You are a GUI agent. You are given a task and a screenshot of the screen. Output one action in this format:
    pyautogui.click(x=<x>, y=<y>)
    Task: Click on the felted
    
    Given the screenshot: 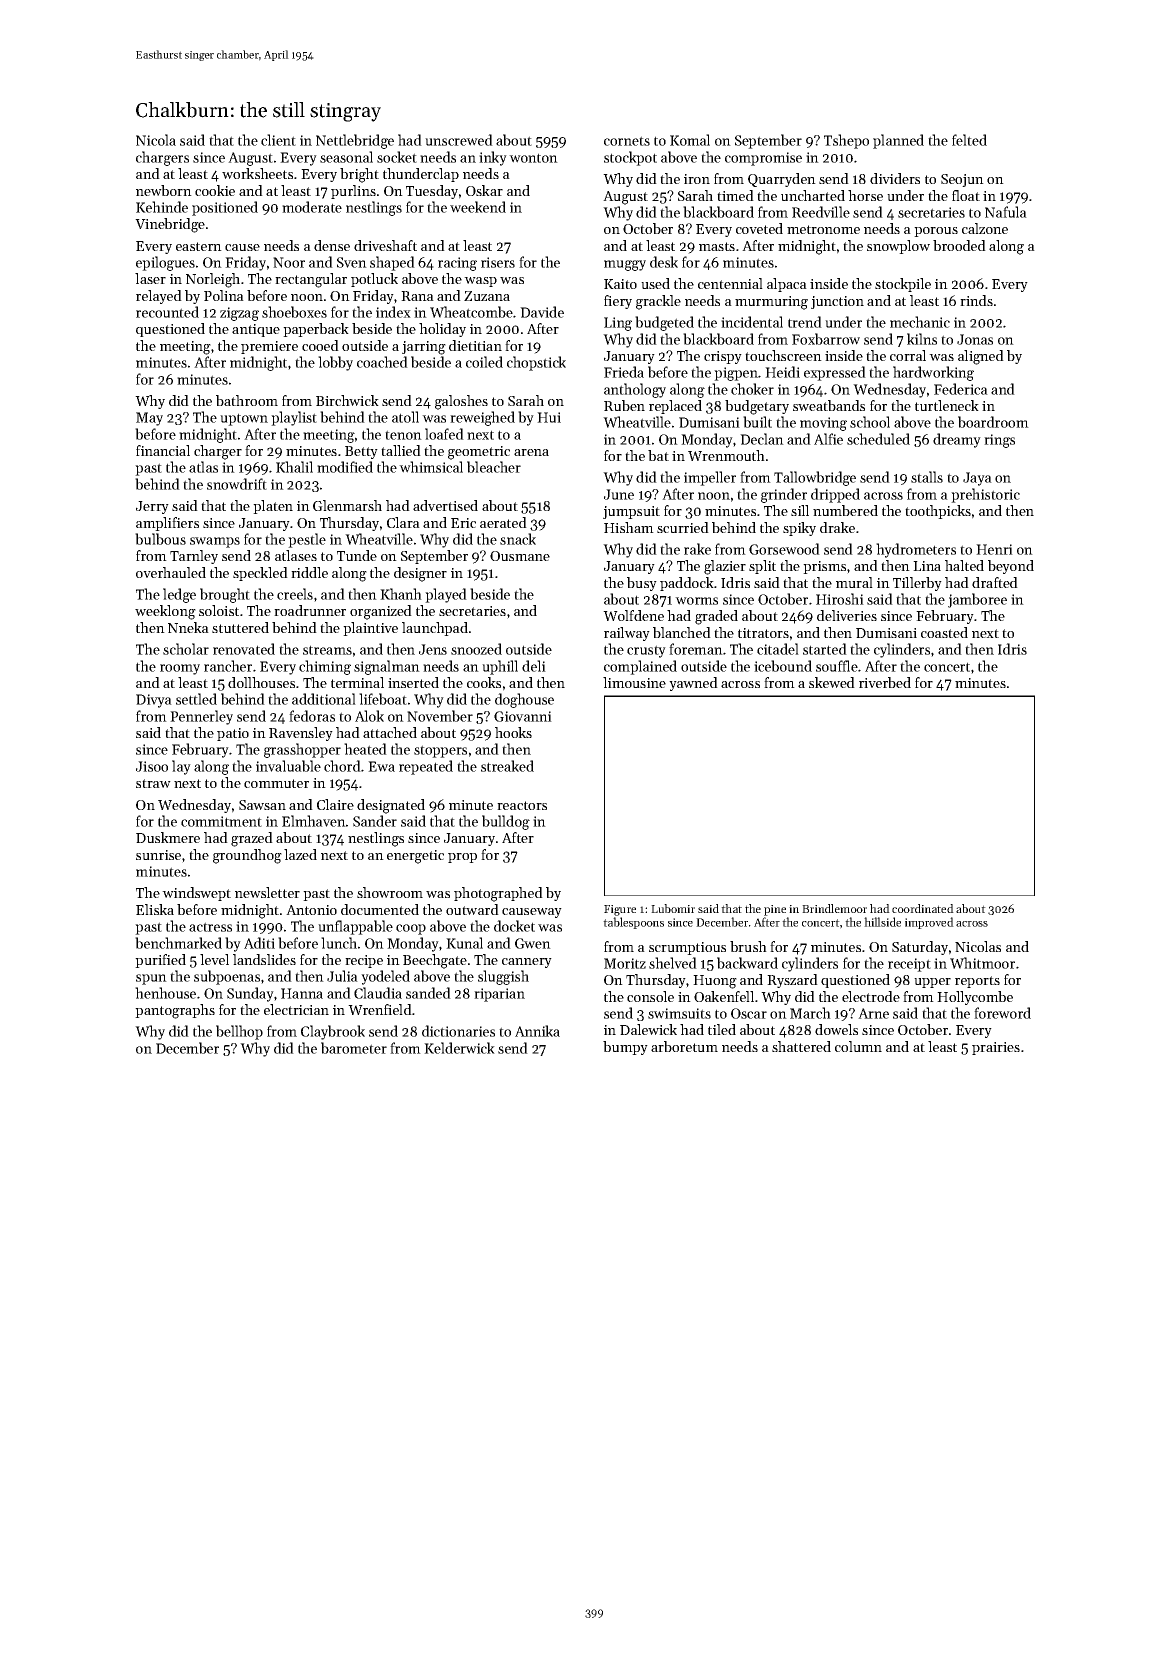 What is the action you would take?
    pyautogui.click(x=969, y=140)
